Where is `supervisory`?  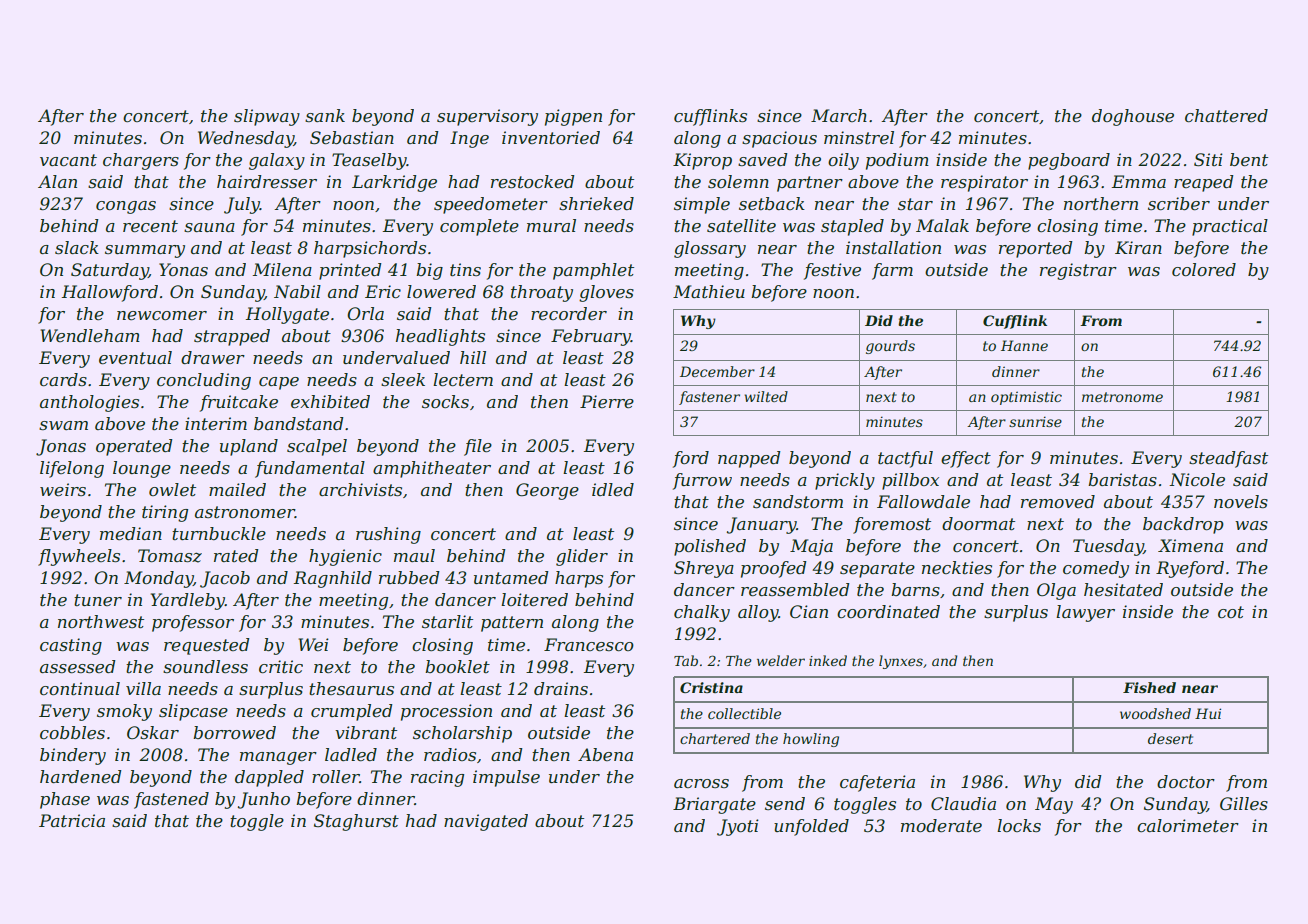 supervisory is located at coordinates (487, 117).
